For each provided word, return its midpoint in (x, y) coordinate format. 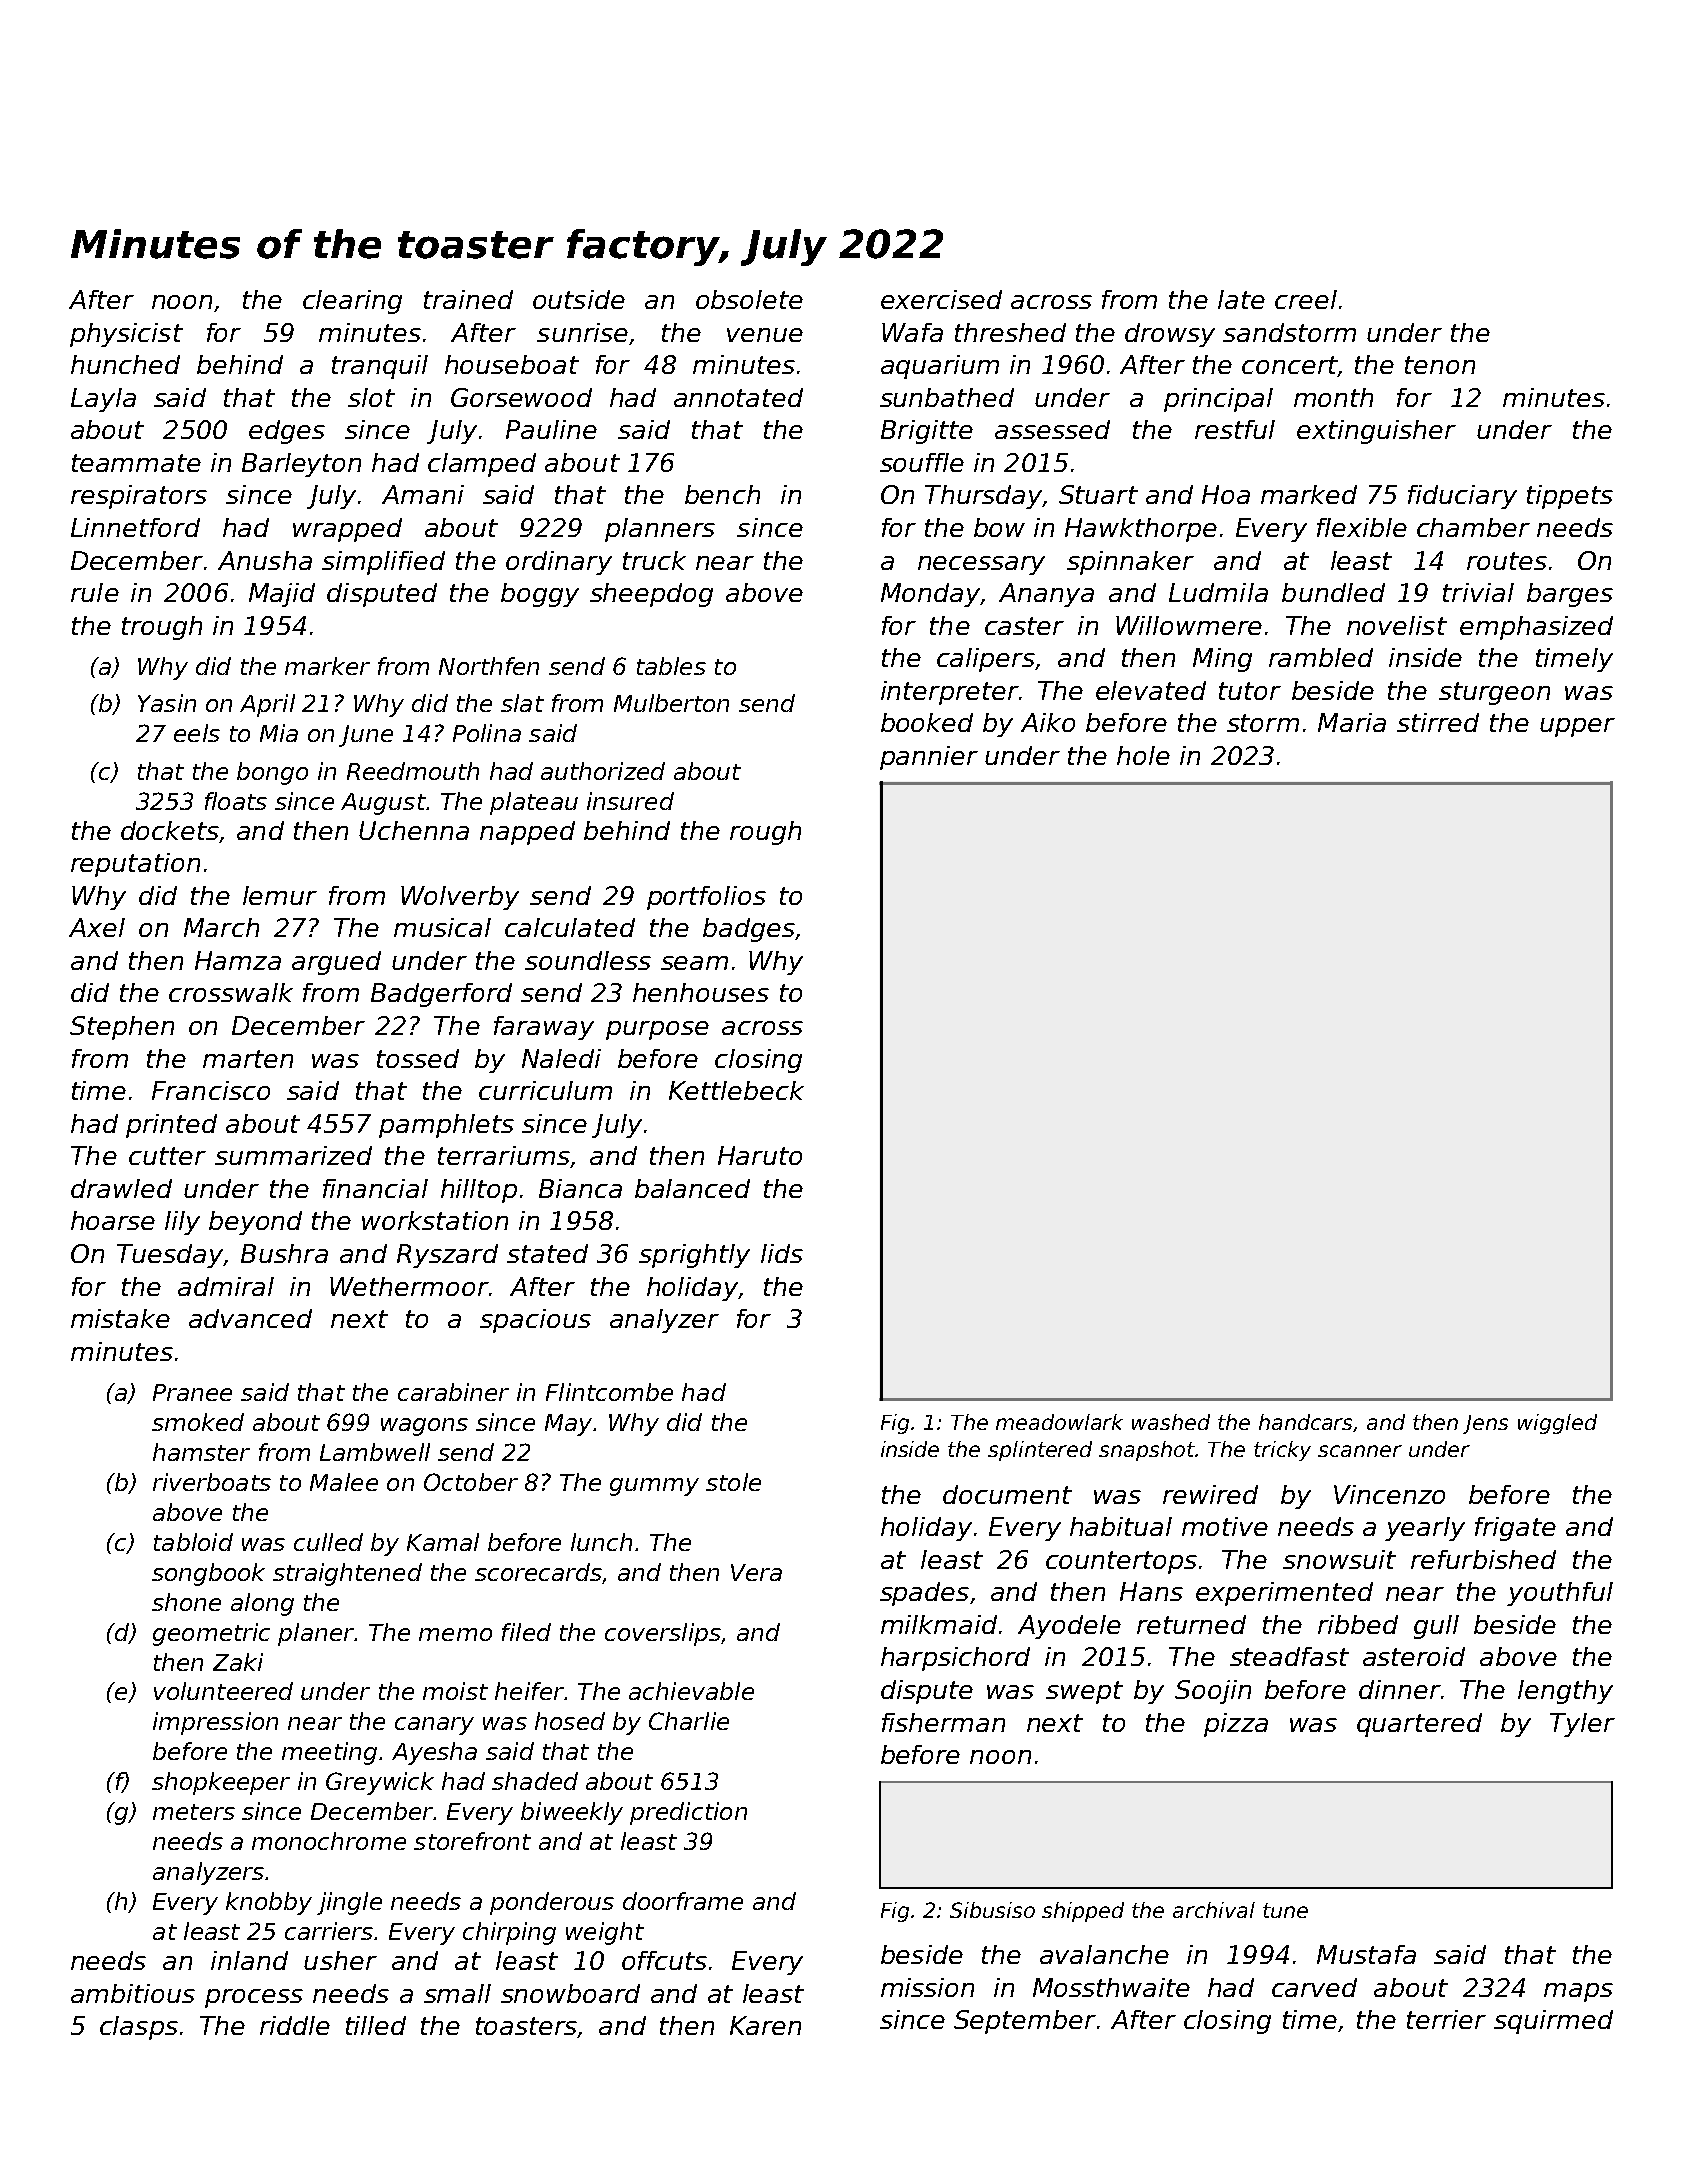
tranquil (380, 367)
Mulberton (671, 703)
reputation (135, 865)
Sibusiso (992, 1910)
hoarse (113, 1220)
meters (194, 1812)
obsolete (749, 299)
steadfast (1289, 1656)
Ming (1222, 660)
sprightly (694, 1256)
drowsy (1170, 335)
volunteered (223, 1691)
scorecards (538, 1572)
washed (1171, 1422)
